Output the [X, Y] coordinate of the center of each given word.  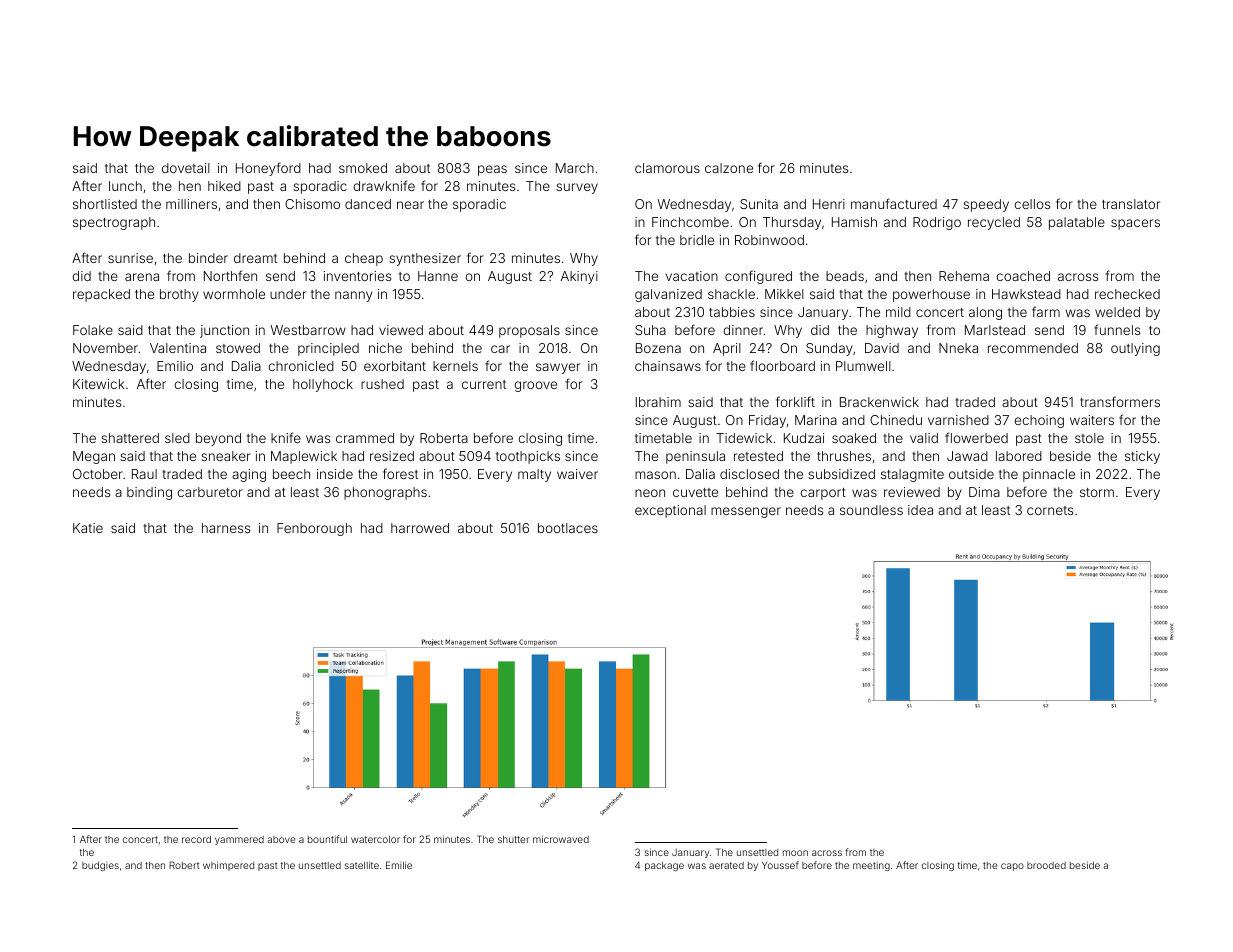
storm [1097, 492]
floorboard [782, 365]
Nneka [958, 348]
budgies [100, 866]
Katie [88, 528]
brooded [1046, 865]
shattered [130, 438]
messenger [746, 512]
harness [226, 528]
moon [795, 853]
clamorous [667, 168]
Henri [829, 204]
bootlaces [568, 528]
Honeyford [268, 169]
